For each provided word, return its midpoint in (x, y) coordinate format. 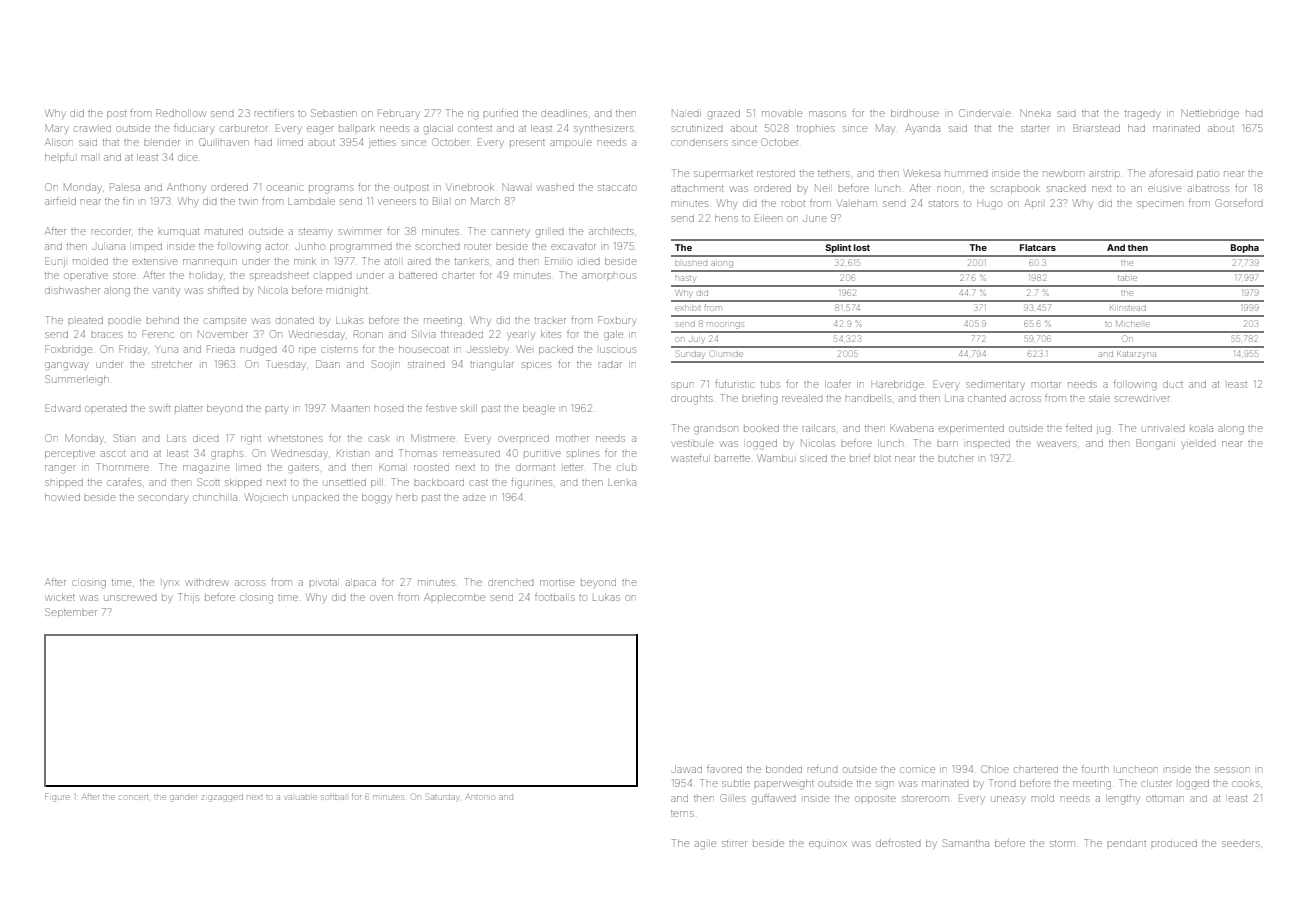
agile (705, 845)
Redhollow (181, 113)
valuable (301, 797)
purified (500, 113)
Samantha (966, 843)
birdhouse (915, 113)
